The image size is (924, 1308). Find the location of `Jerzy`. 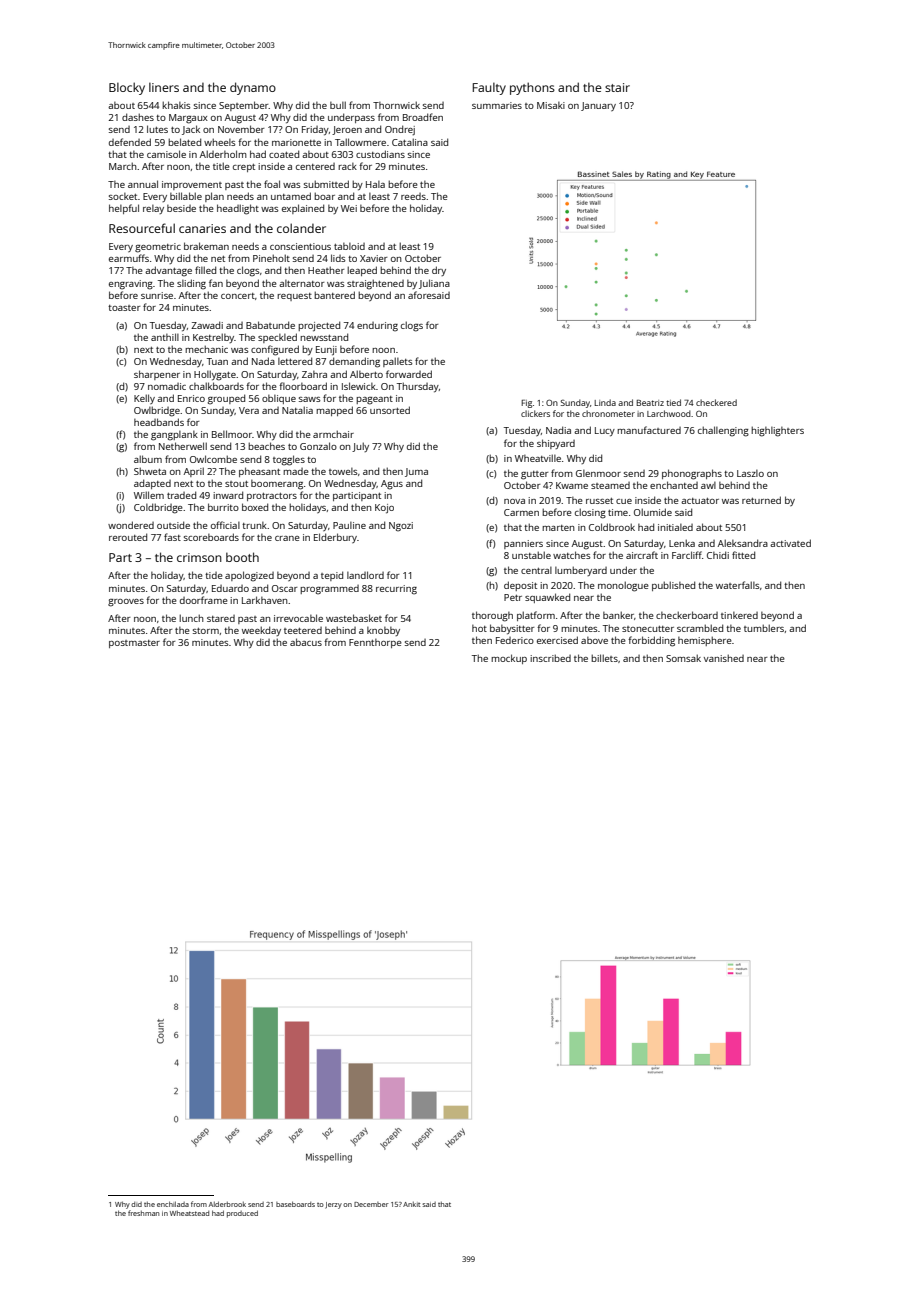

Jerzy is located at coordinates (333, 1205).
